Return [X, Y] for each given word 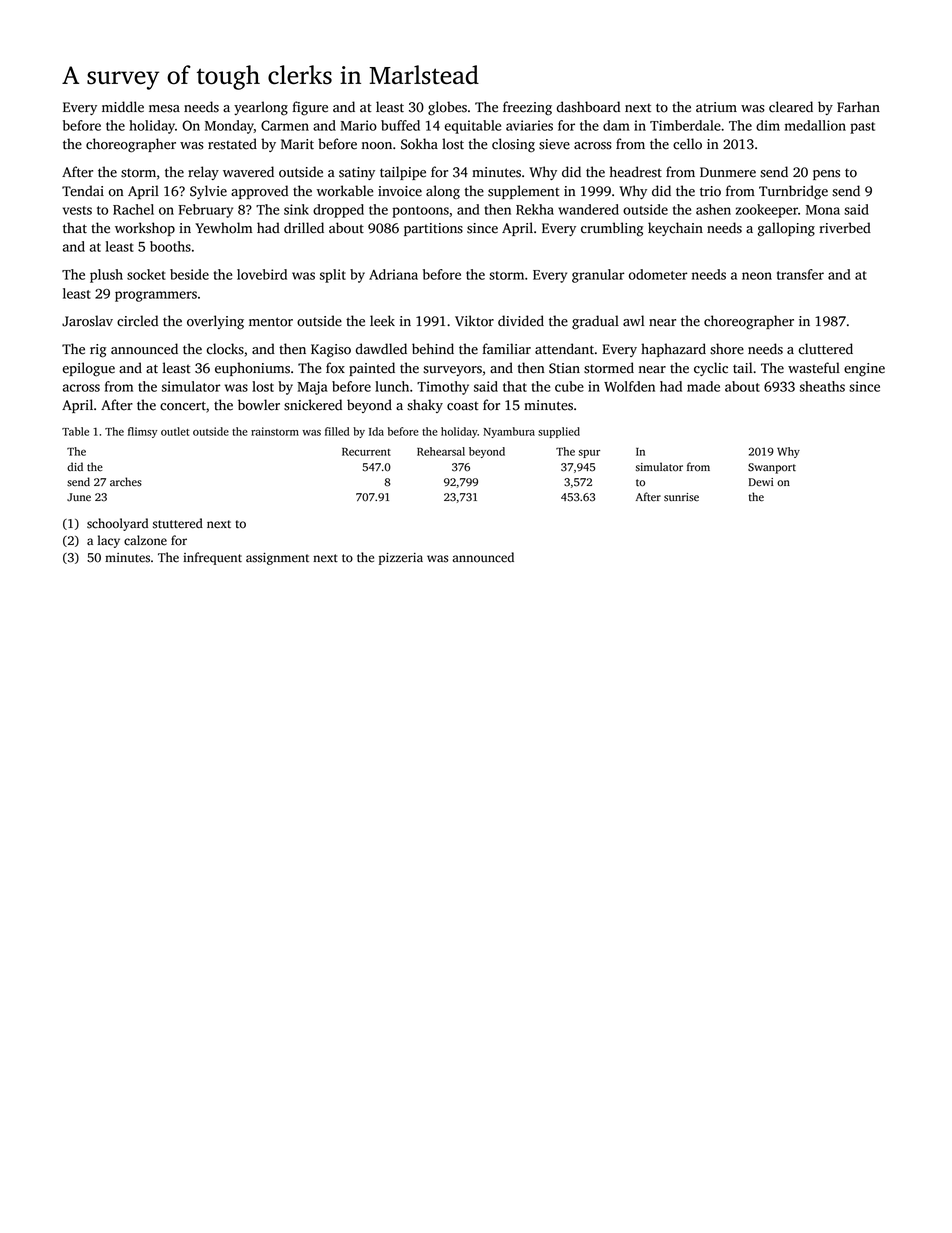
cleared [791, 107]
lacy [108, 541]
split [333, 276]
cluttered [826, 349]
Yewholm [223, 228]
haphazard [673, 350]
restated [232, 144]
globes [447, 108]
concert [183, 406]
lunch [392, 386]
